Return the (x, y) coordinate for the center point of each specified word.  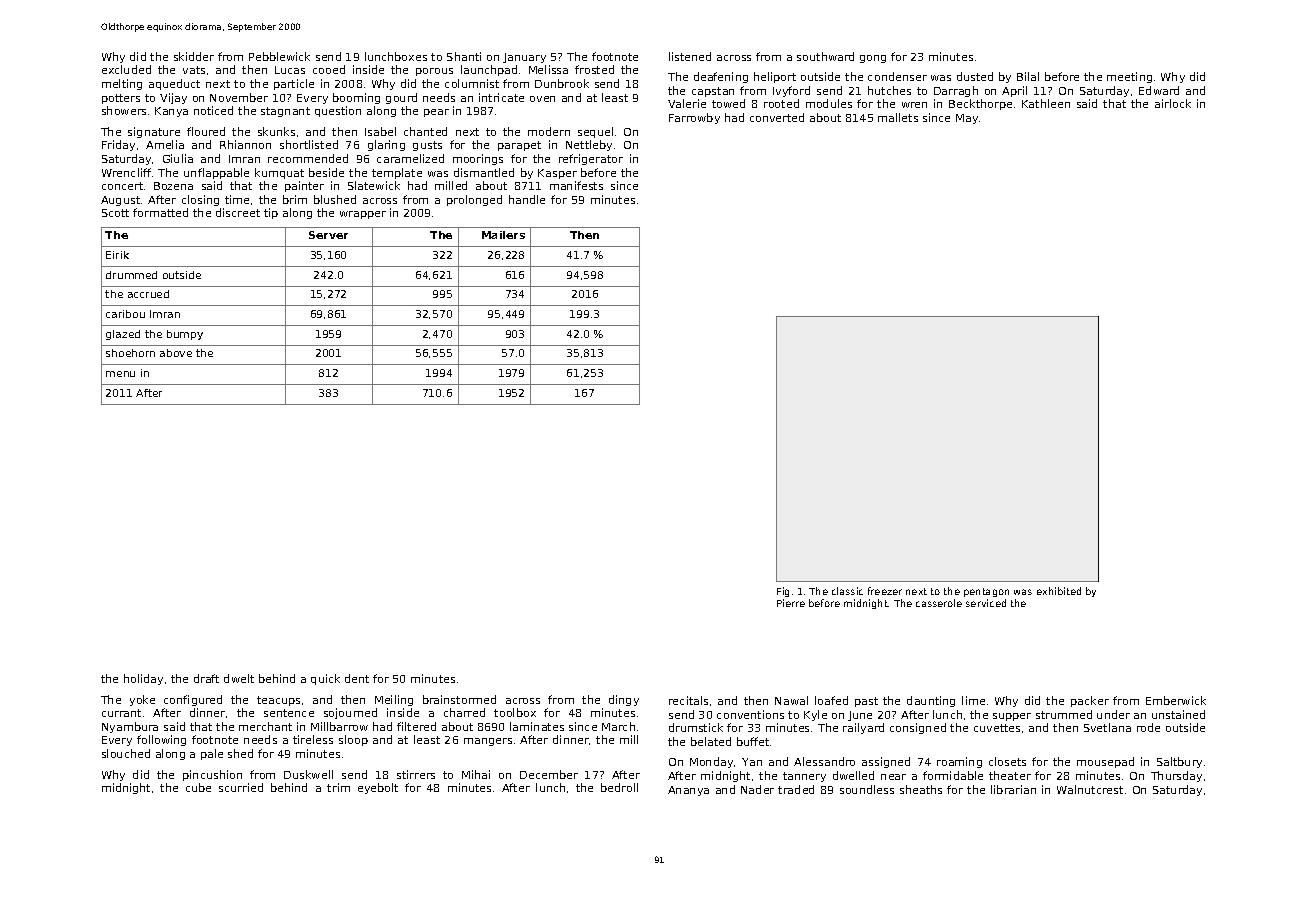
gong (873, 59)
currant (121, 713)
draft (206, 678)
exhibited (1059, 591)
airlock (1173, 103)
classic (847, 591)
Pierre (791, 603)
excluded (126, 69)
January (524, 58)
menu (120, 374)
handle (527, 199)
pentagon (986, 592)
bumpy (185, 335)
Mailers (503, 235)
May (967, 119)
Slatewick (374, 185)
